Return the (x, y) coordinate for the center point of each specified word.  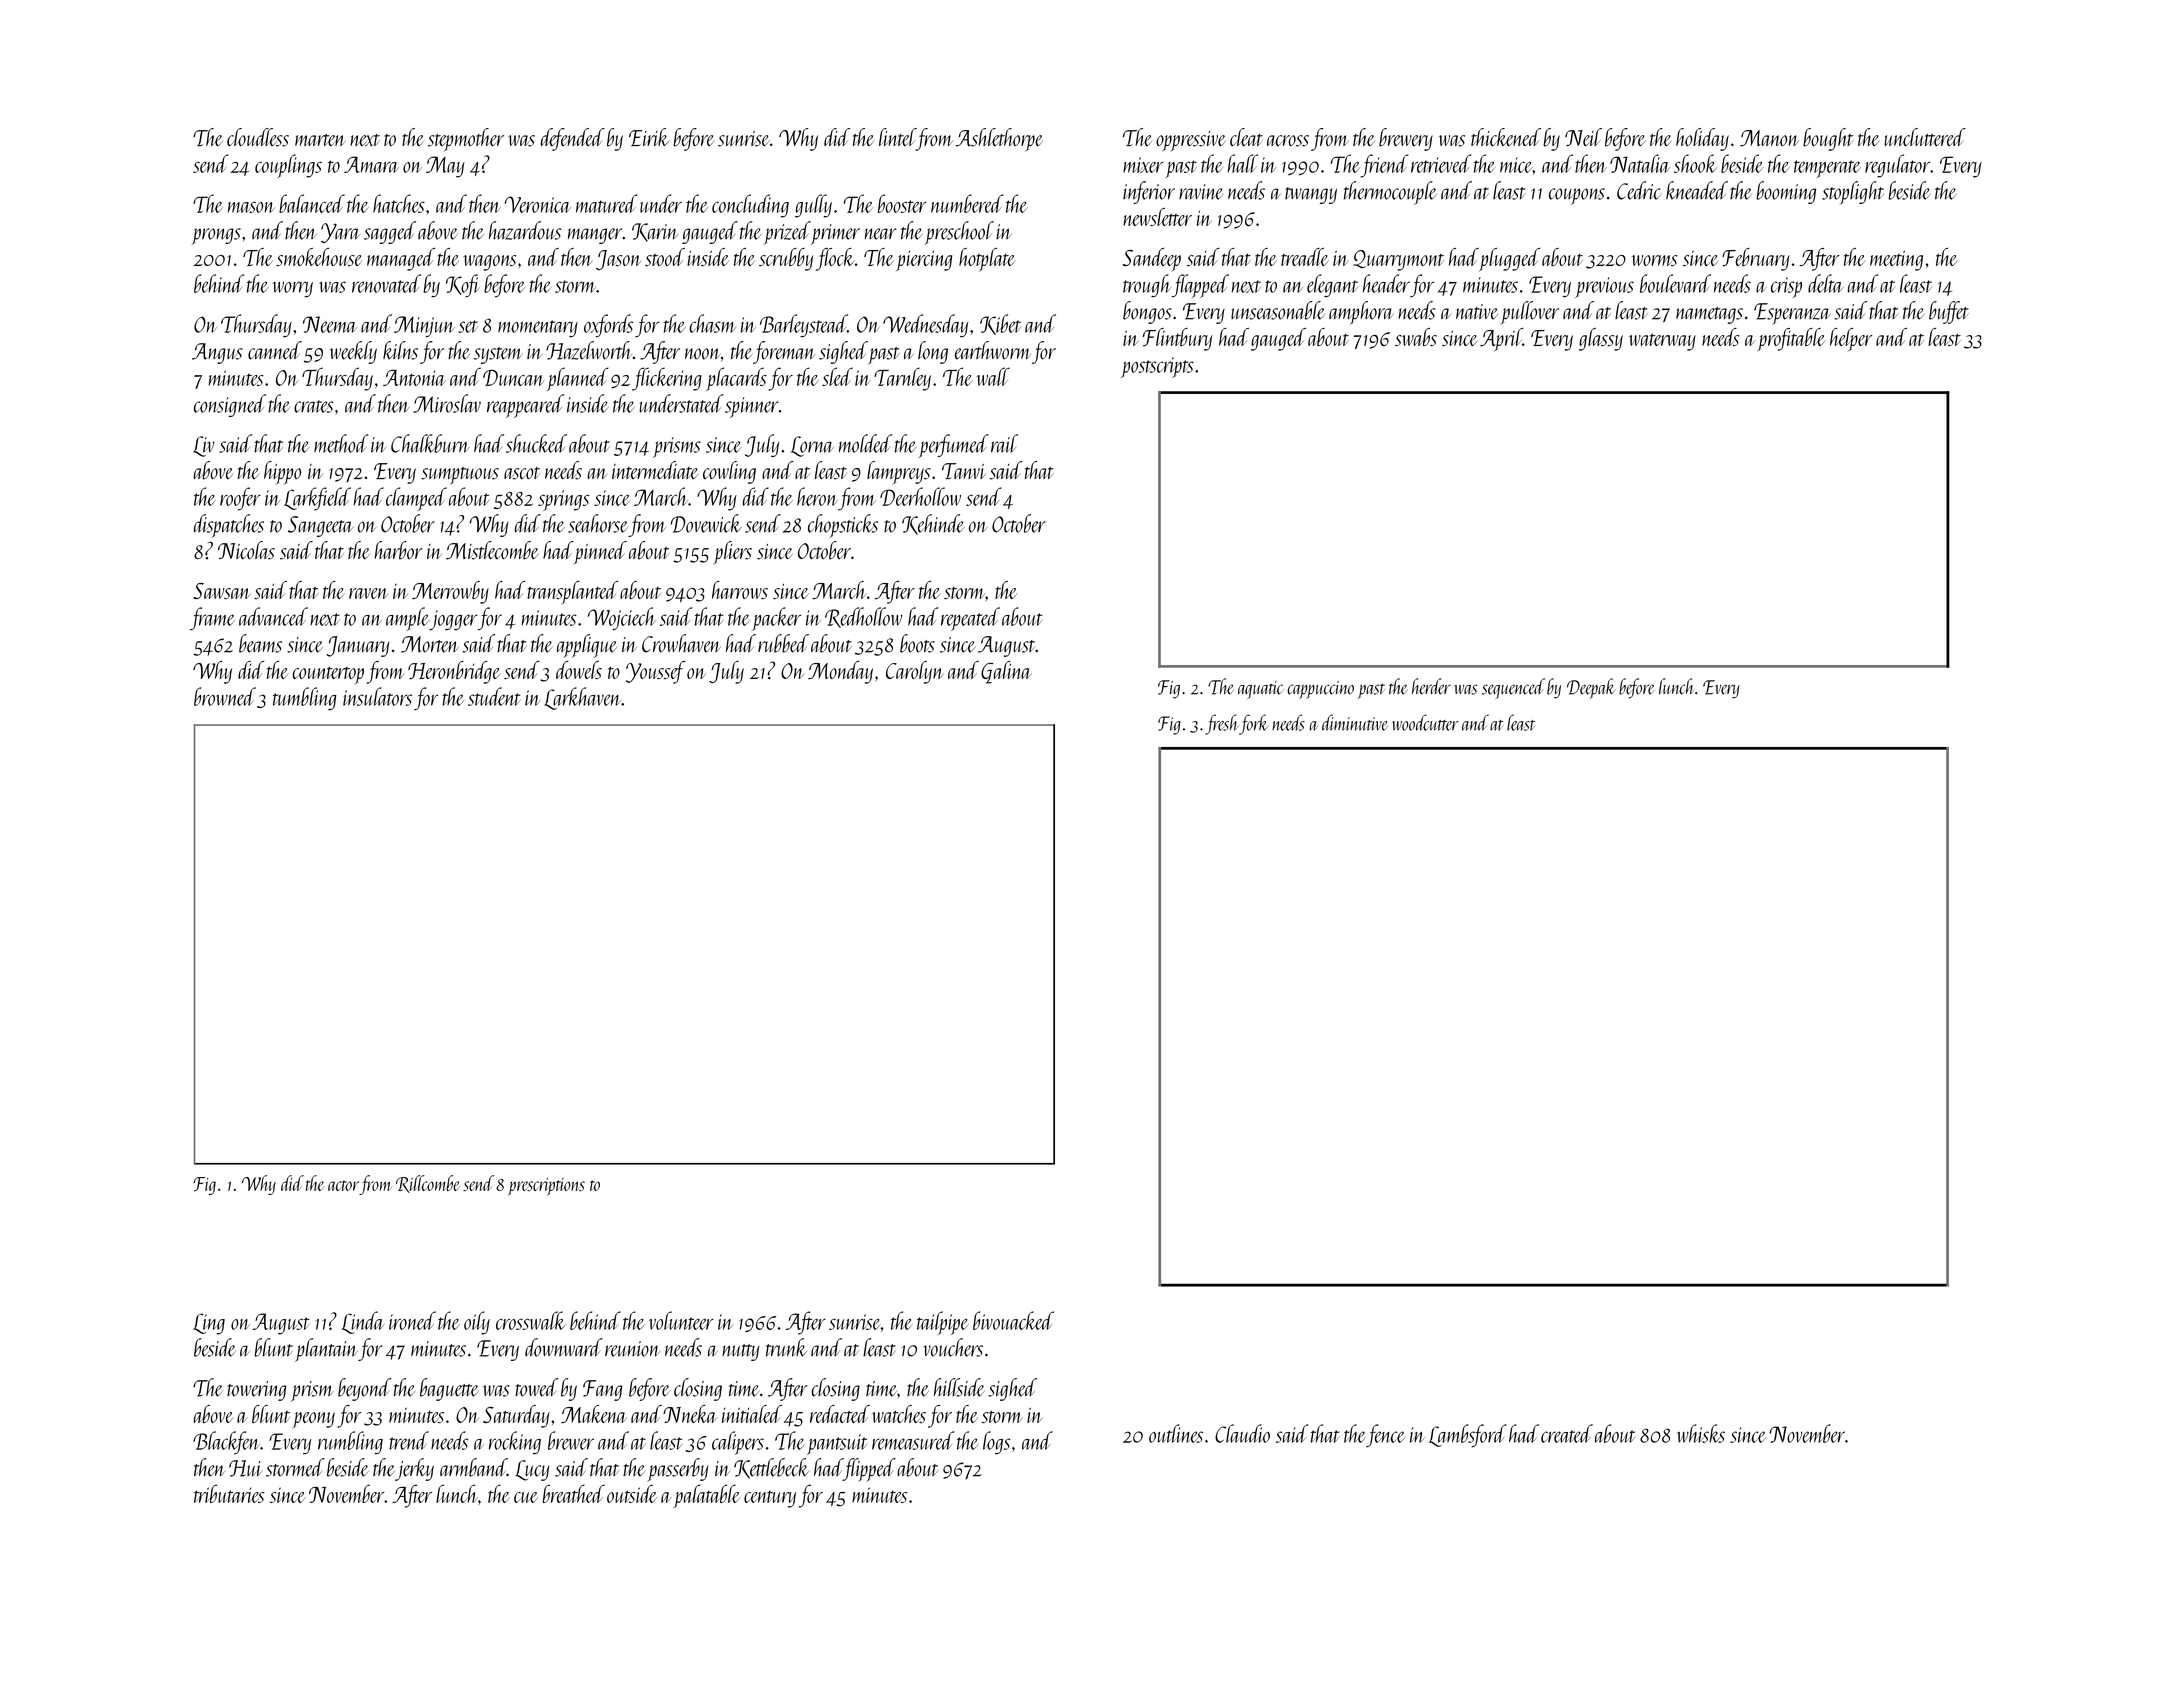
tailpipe (943, 1323)
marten (320, 140)
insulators (377, 696)
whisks (1701, 1433)
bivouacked (1013, 1320)
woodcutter (1425, 722)
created (1567, 1433)
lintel (897, 137)
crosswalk (531, 1320)
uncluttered (1925, 137)
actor (343, 1185)
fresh (1221, 724)
